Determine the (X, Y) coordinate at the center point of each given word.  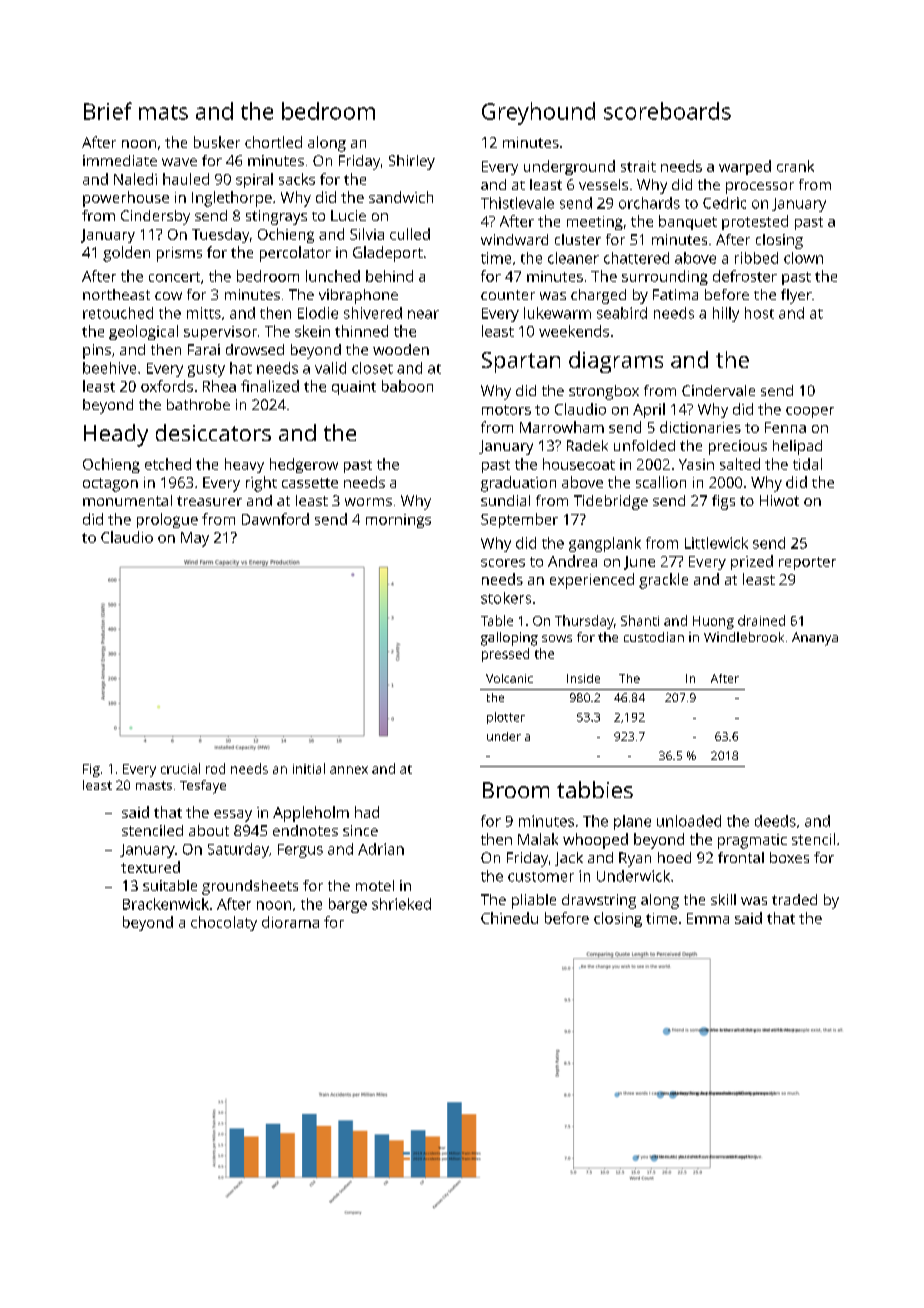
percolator (295, 254)
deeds (775, 821)
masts (154, 785)
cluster (578, 239)
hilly (726, 314)
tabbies (595, 789)
